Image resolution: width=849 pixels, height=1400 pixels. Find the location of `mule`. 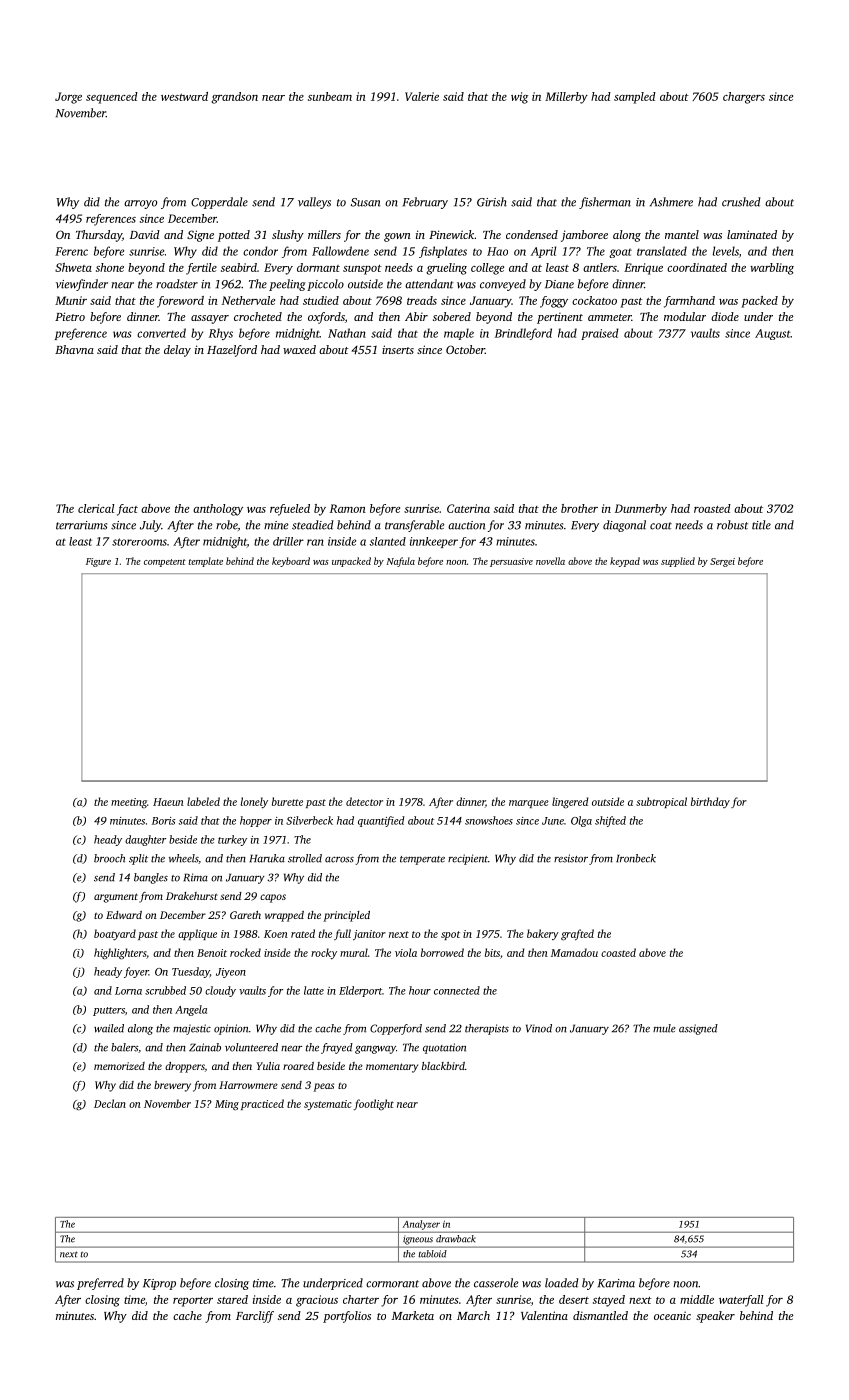

mule is located at coordinates (664, 1028).
